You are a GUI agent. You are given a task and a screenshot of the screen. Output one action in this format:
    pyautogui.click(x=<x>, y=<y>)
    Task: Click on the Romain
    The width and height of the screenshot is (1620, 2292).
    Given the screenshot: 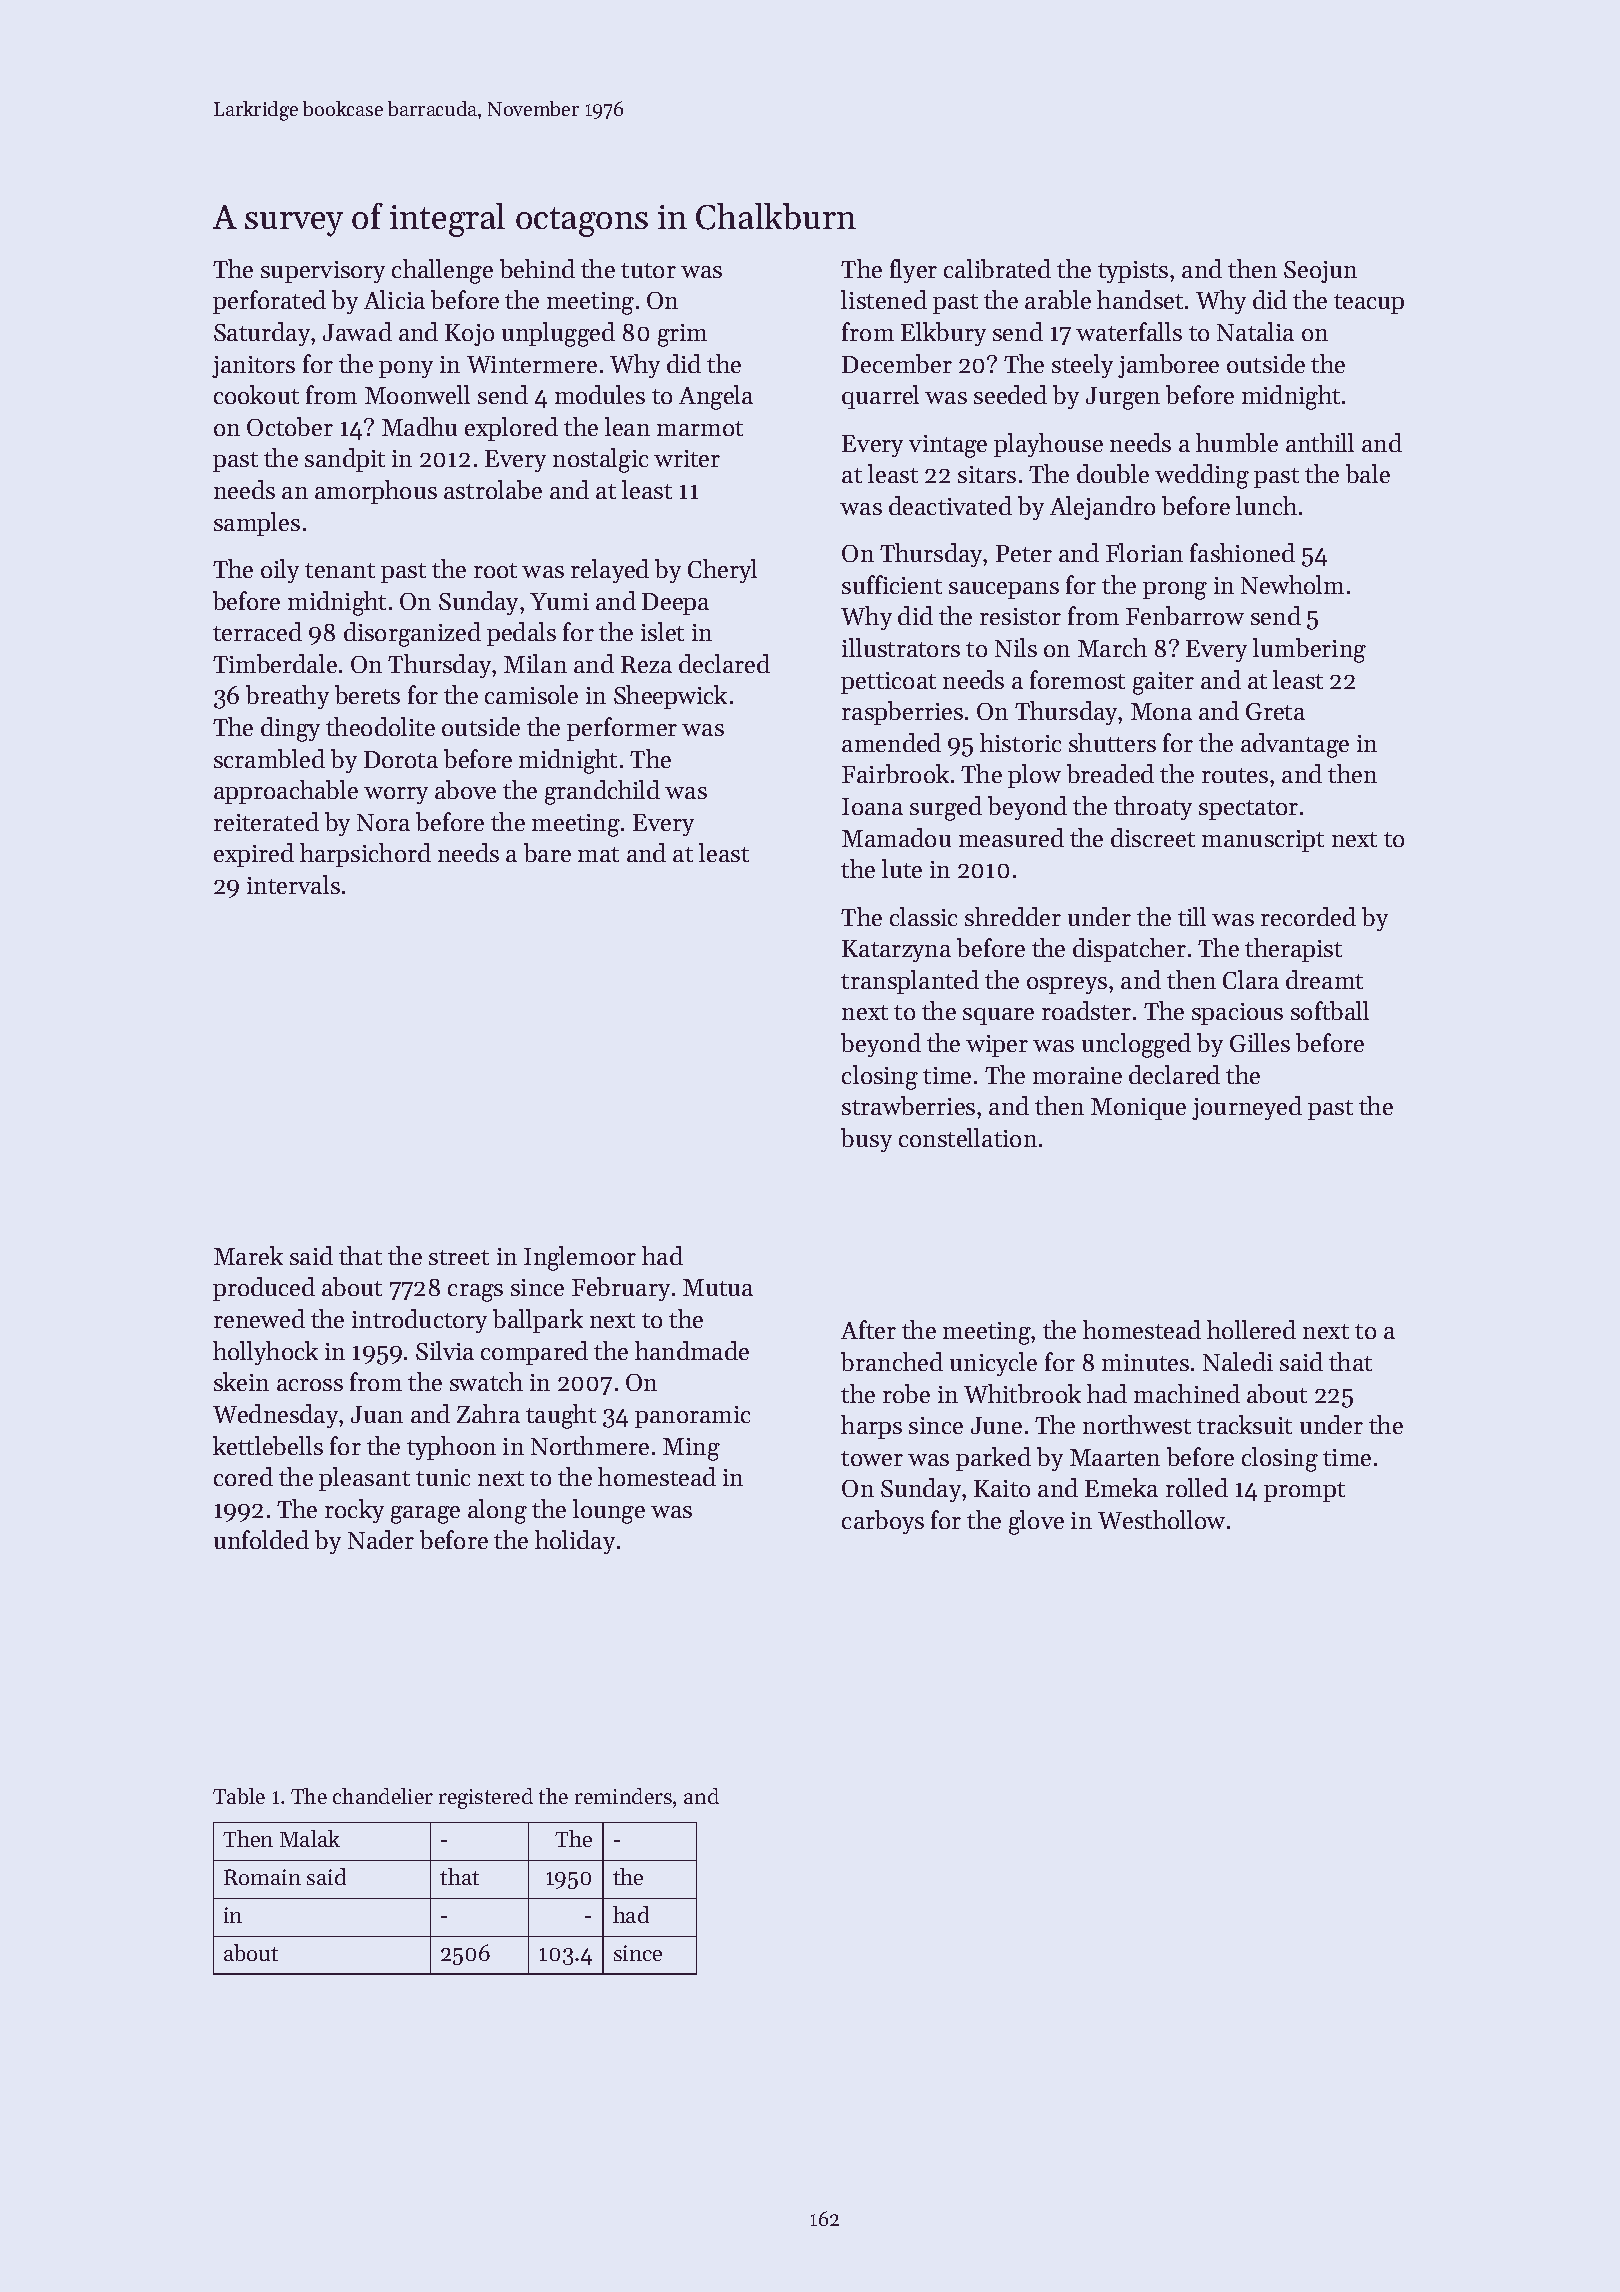 What is the action you would take?
    pyautogui.click(x=262, y=1877)
